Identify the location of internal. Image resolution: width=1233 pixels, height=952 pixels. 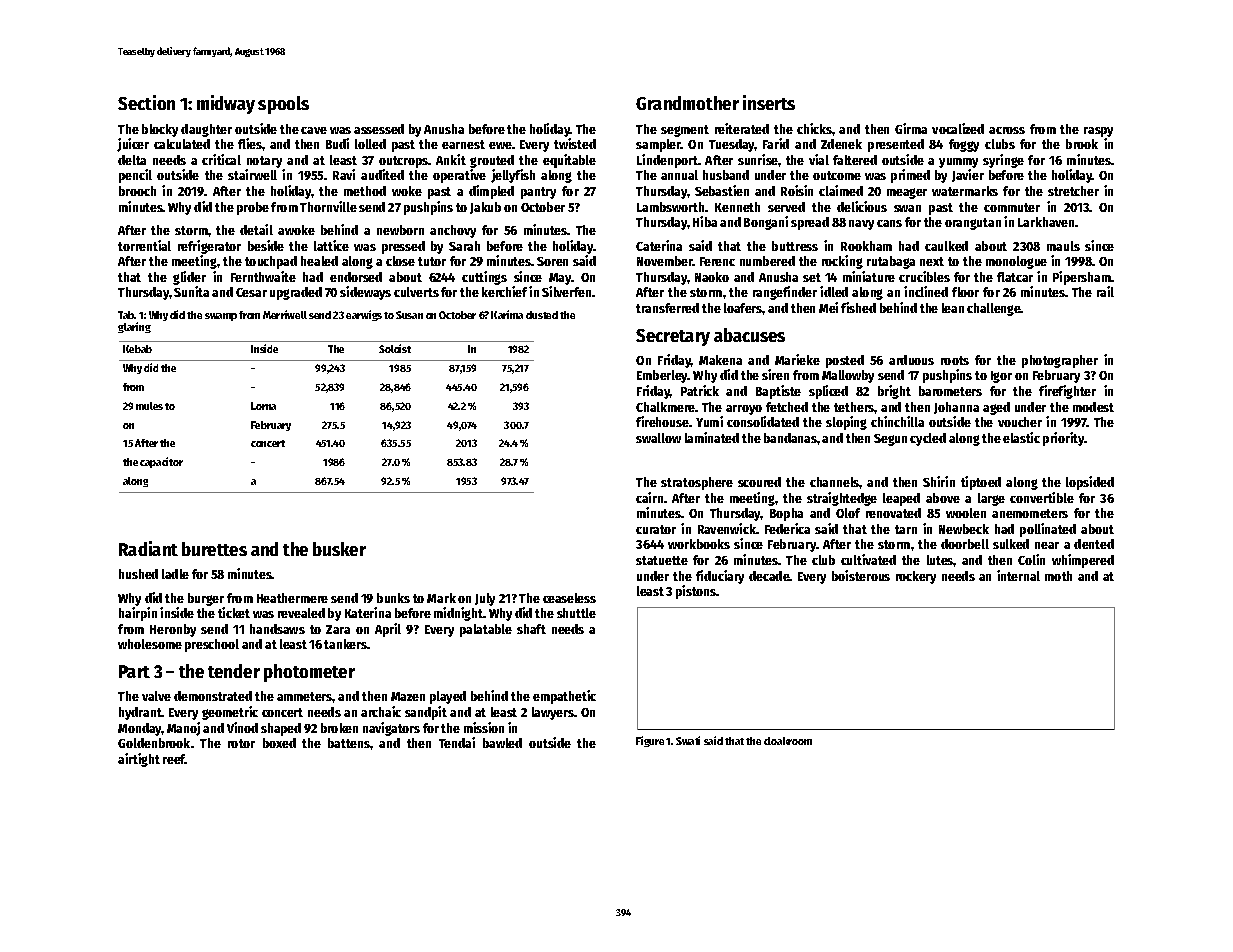
(1018, 575).
